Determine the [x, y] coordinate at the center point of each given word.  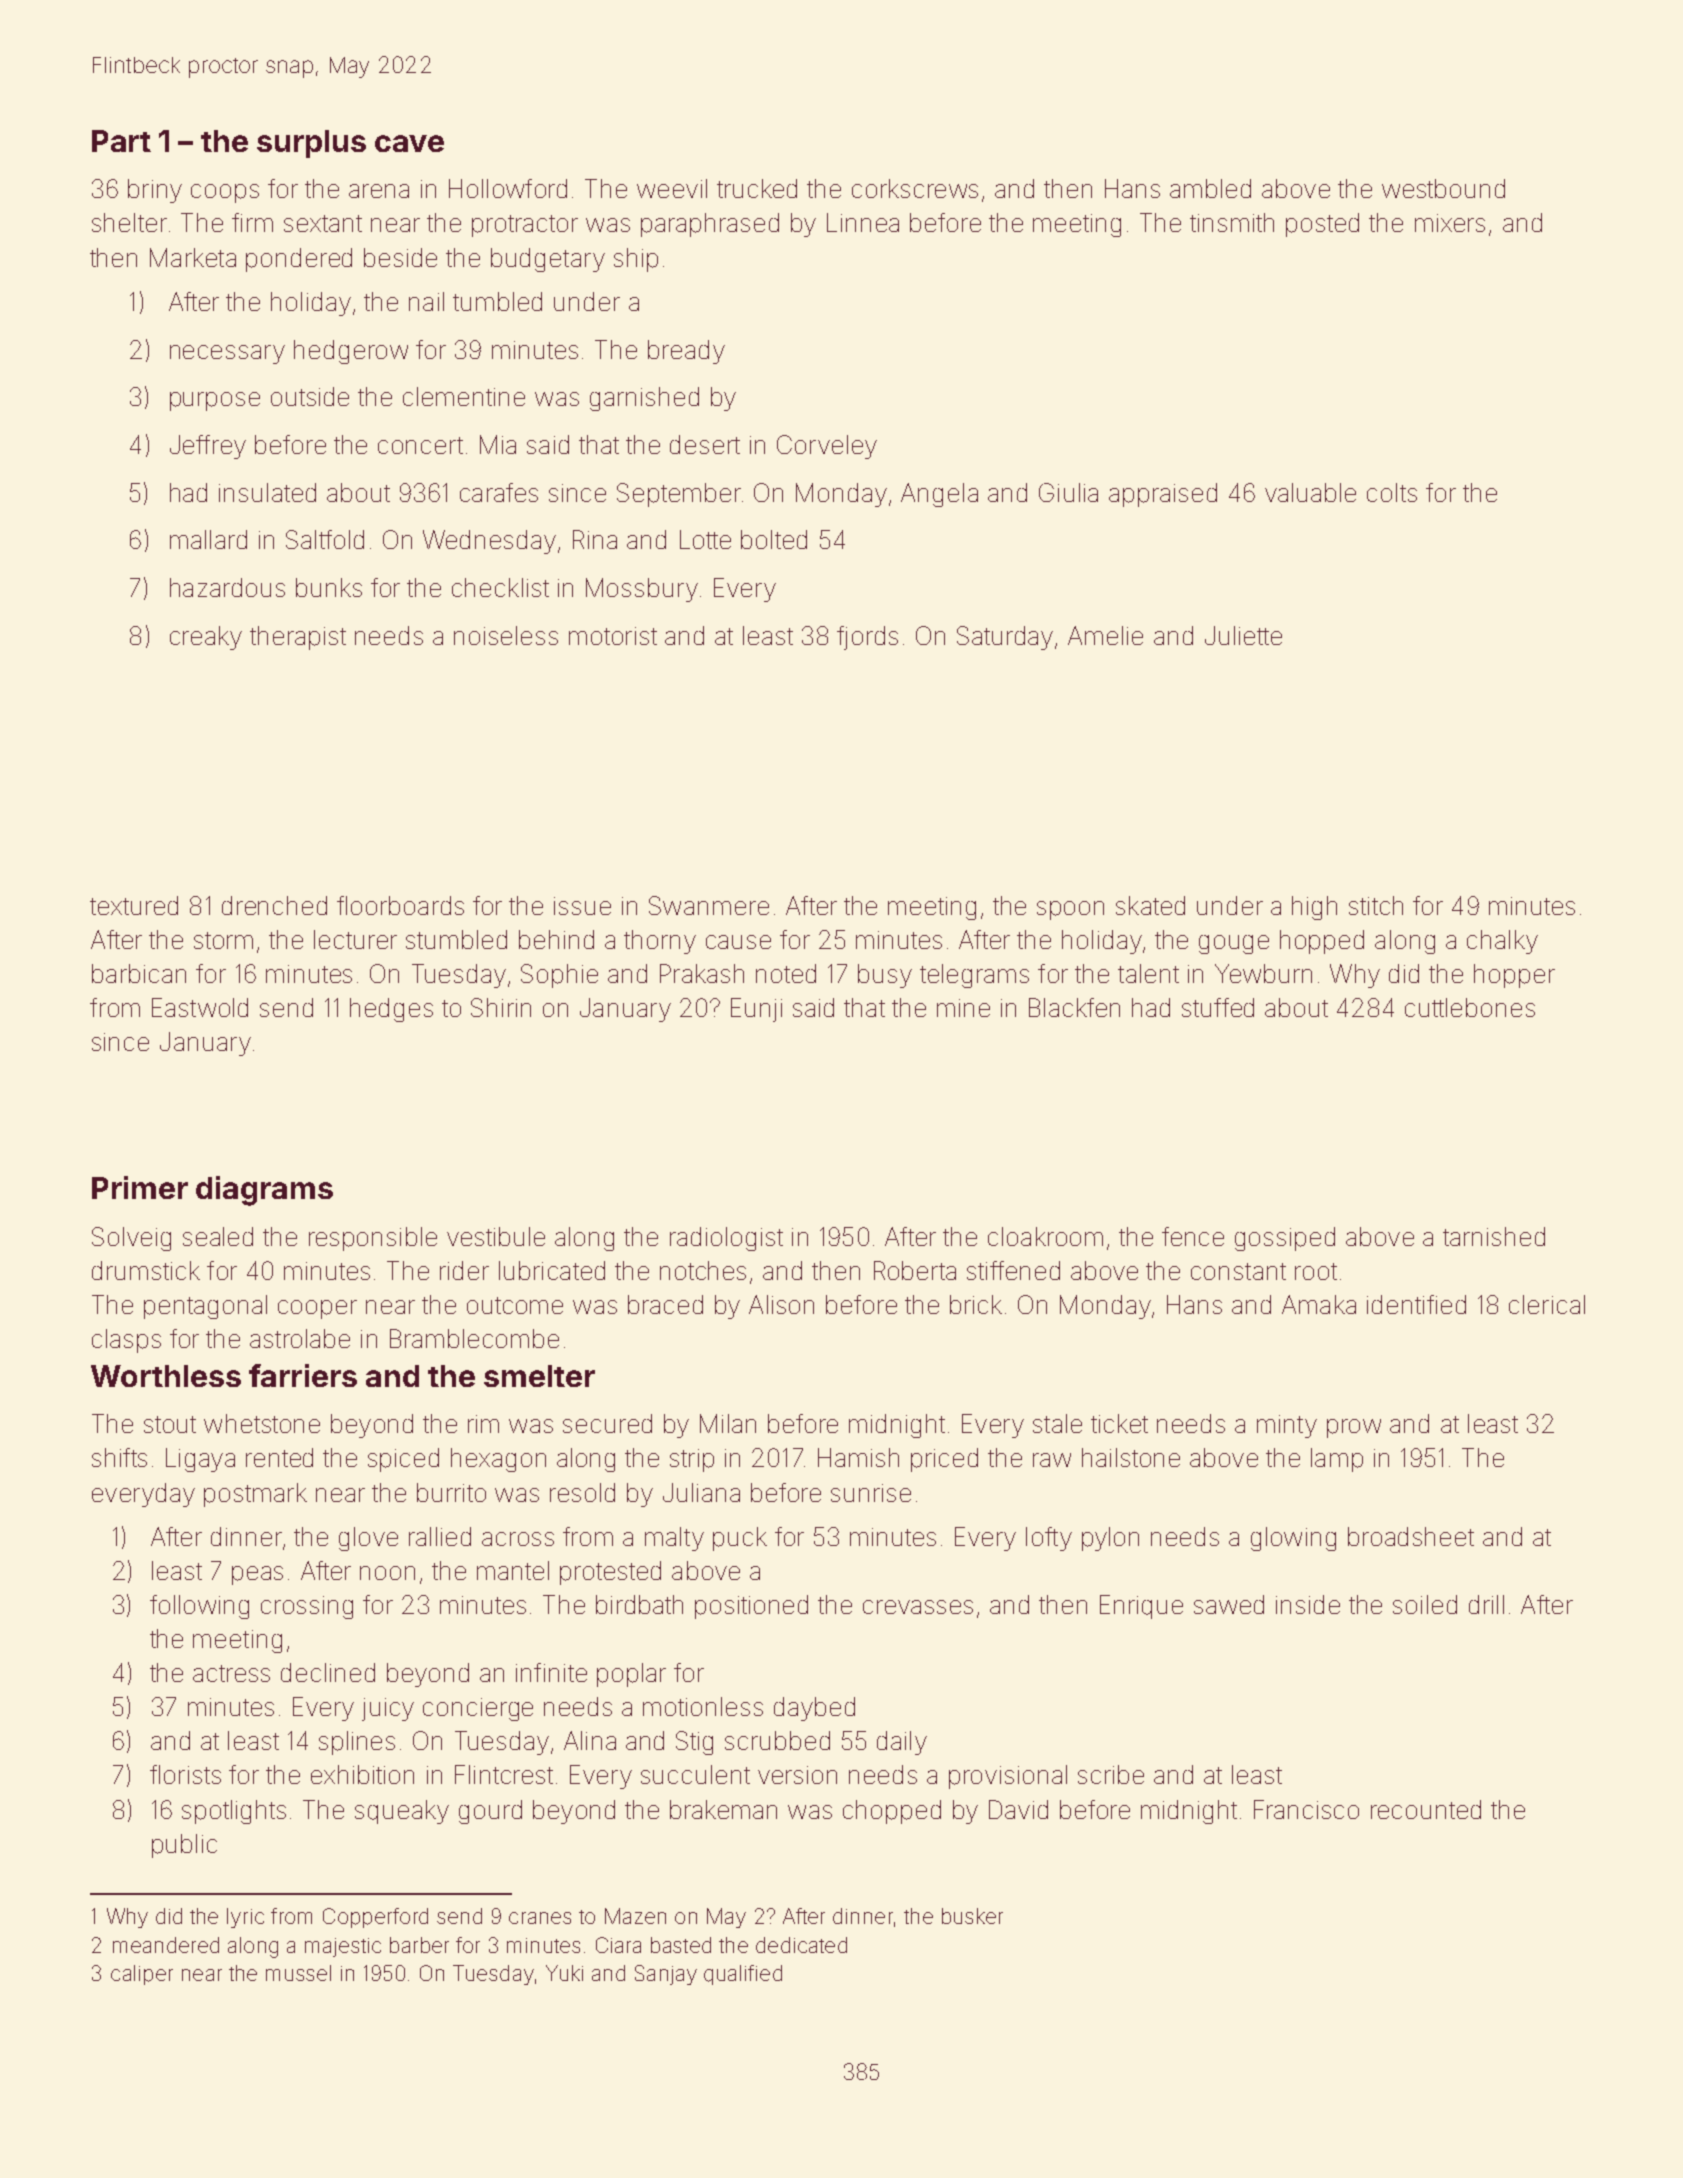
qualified [743, 1975]
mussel [298, 1973]
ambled [1210, 188]
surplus [311, 144]
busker [972, 1916]
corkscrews [915, 188]
